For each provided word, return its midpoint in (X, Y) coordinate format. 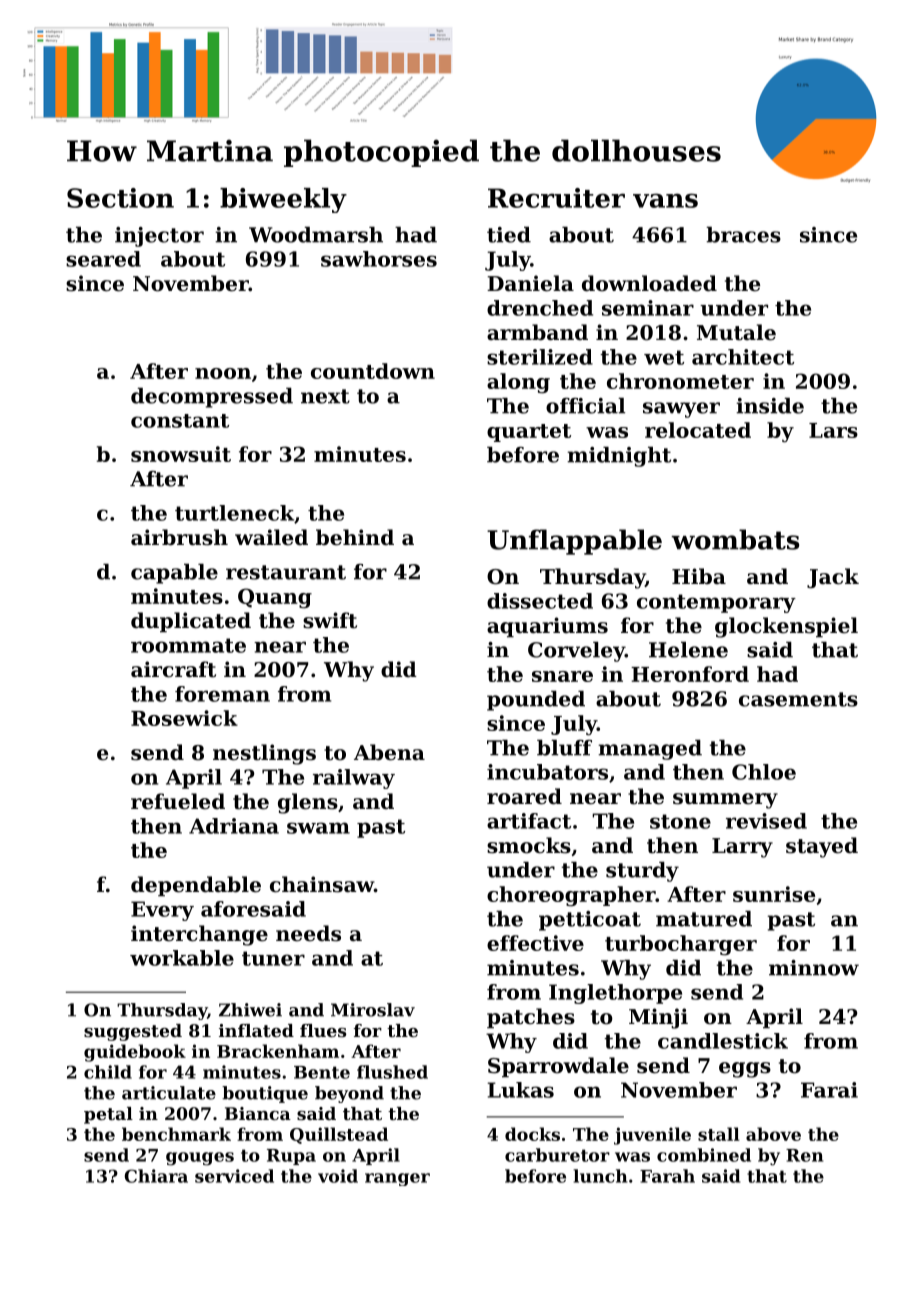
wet (664, 357)
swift (330, 620)
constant (180, 421)
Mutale (736, 332)
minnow (814, 968)
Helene (688, 650)
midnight (619, 457)
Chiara (156, 1176)
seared (103, 259)
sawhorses (379, 259)
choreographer (571, 896)
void (338, 1176)
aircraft (173, 669)
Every (162, 911)
